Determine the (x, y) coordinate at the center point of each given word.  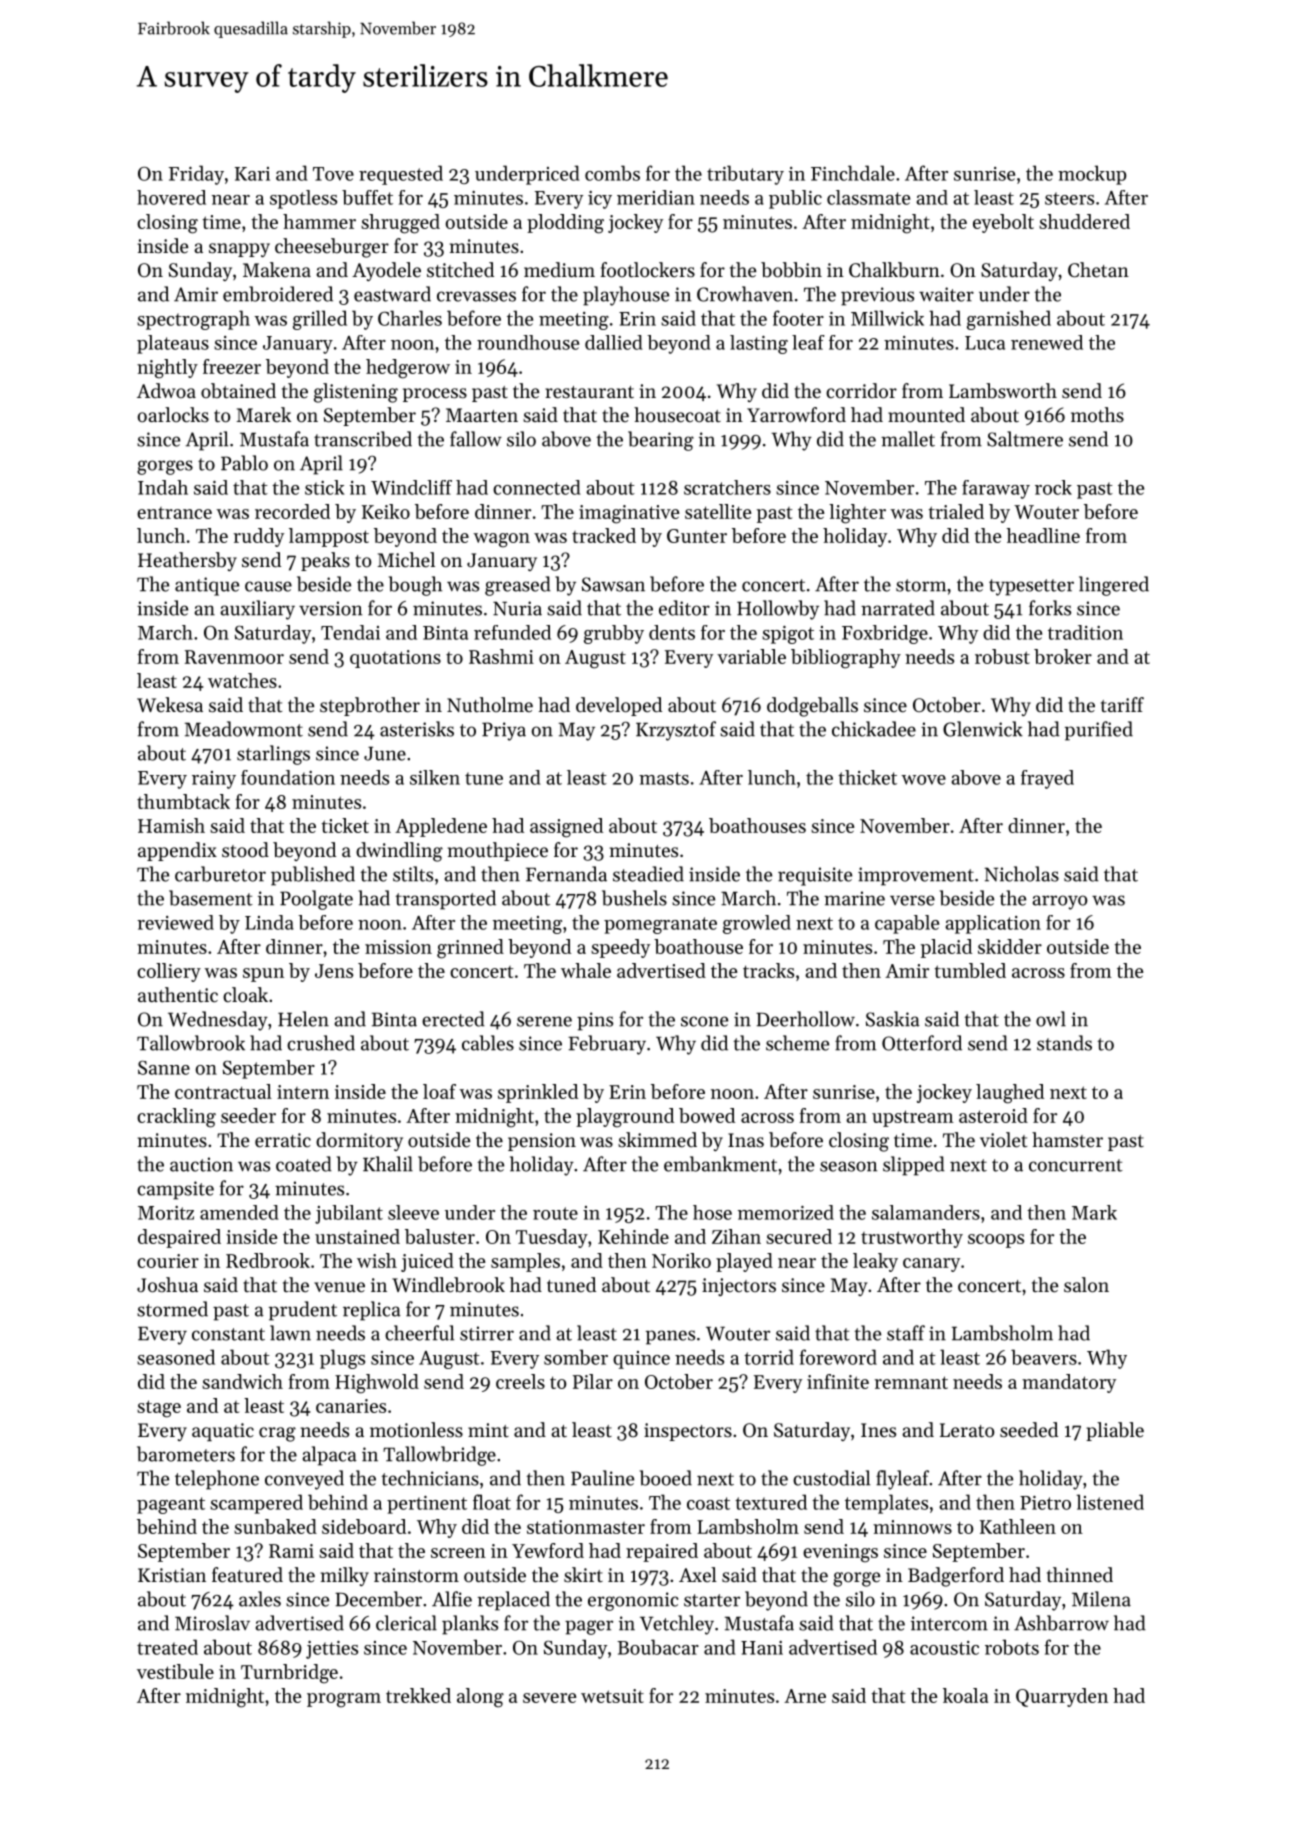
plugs (342, 1359)
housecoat (677, 415)
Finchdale (853, 173)
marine (854, 898)
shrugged (400, 224)
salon (1086, 1285)
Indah (163, 487)
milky (345, 1576)
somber (576, 1357)
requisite (815, 876)
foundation (288, 777)
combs (612, 173)
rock (1053, 487)
